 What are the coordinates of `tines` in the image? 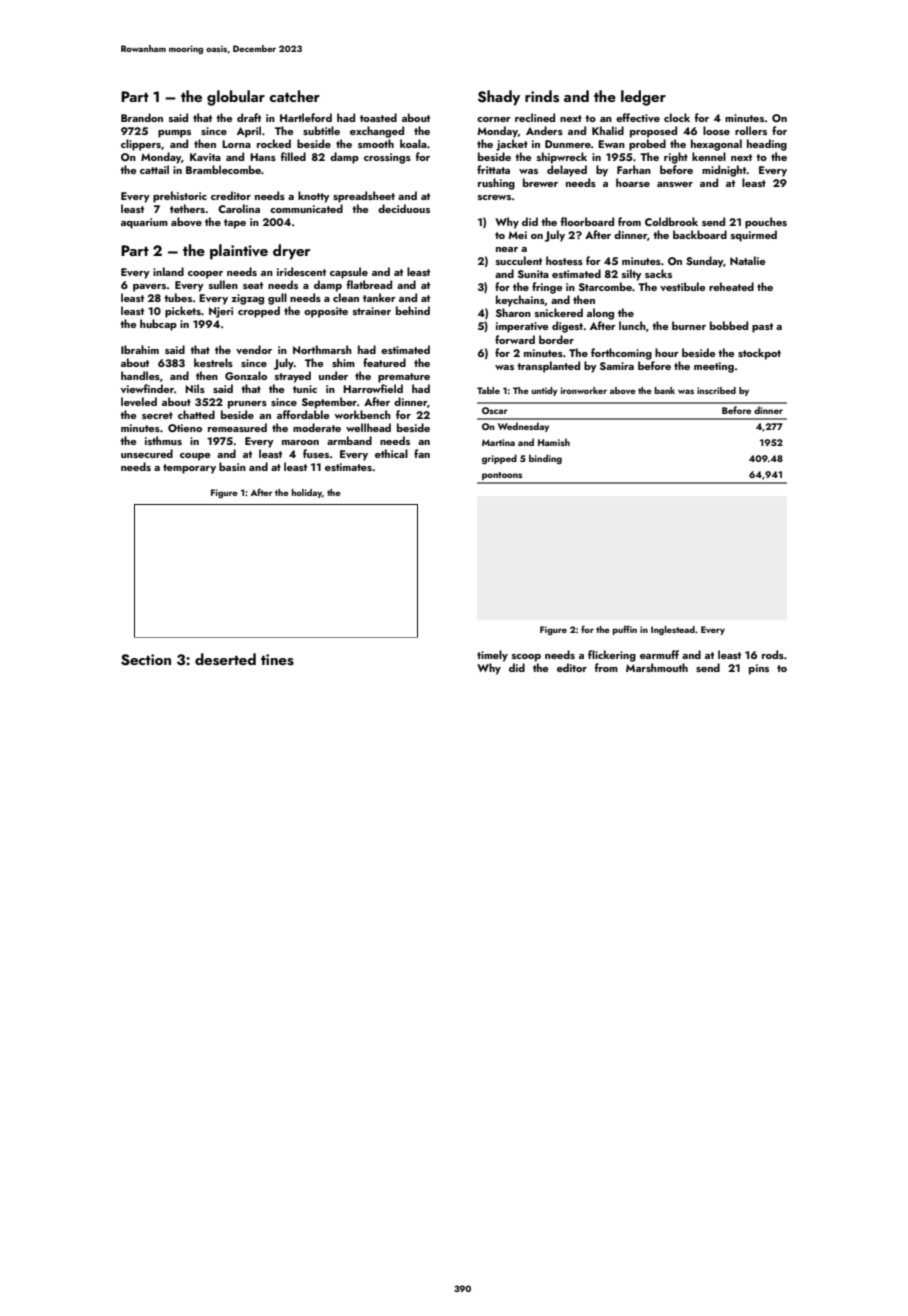 It's located at (277, 660).
